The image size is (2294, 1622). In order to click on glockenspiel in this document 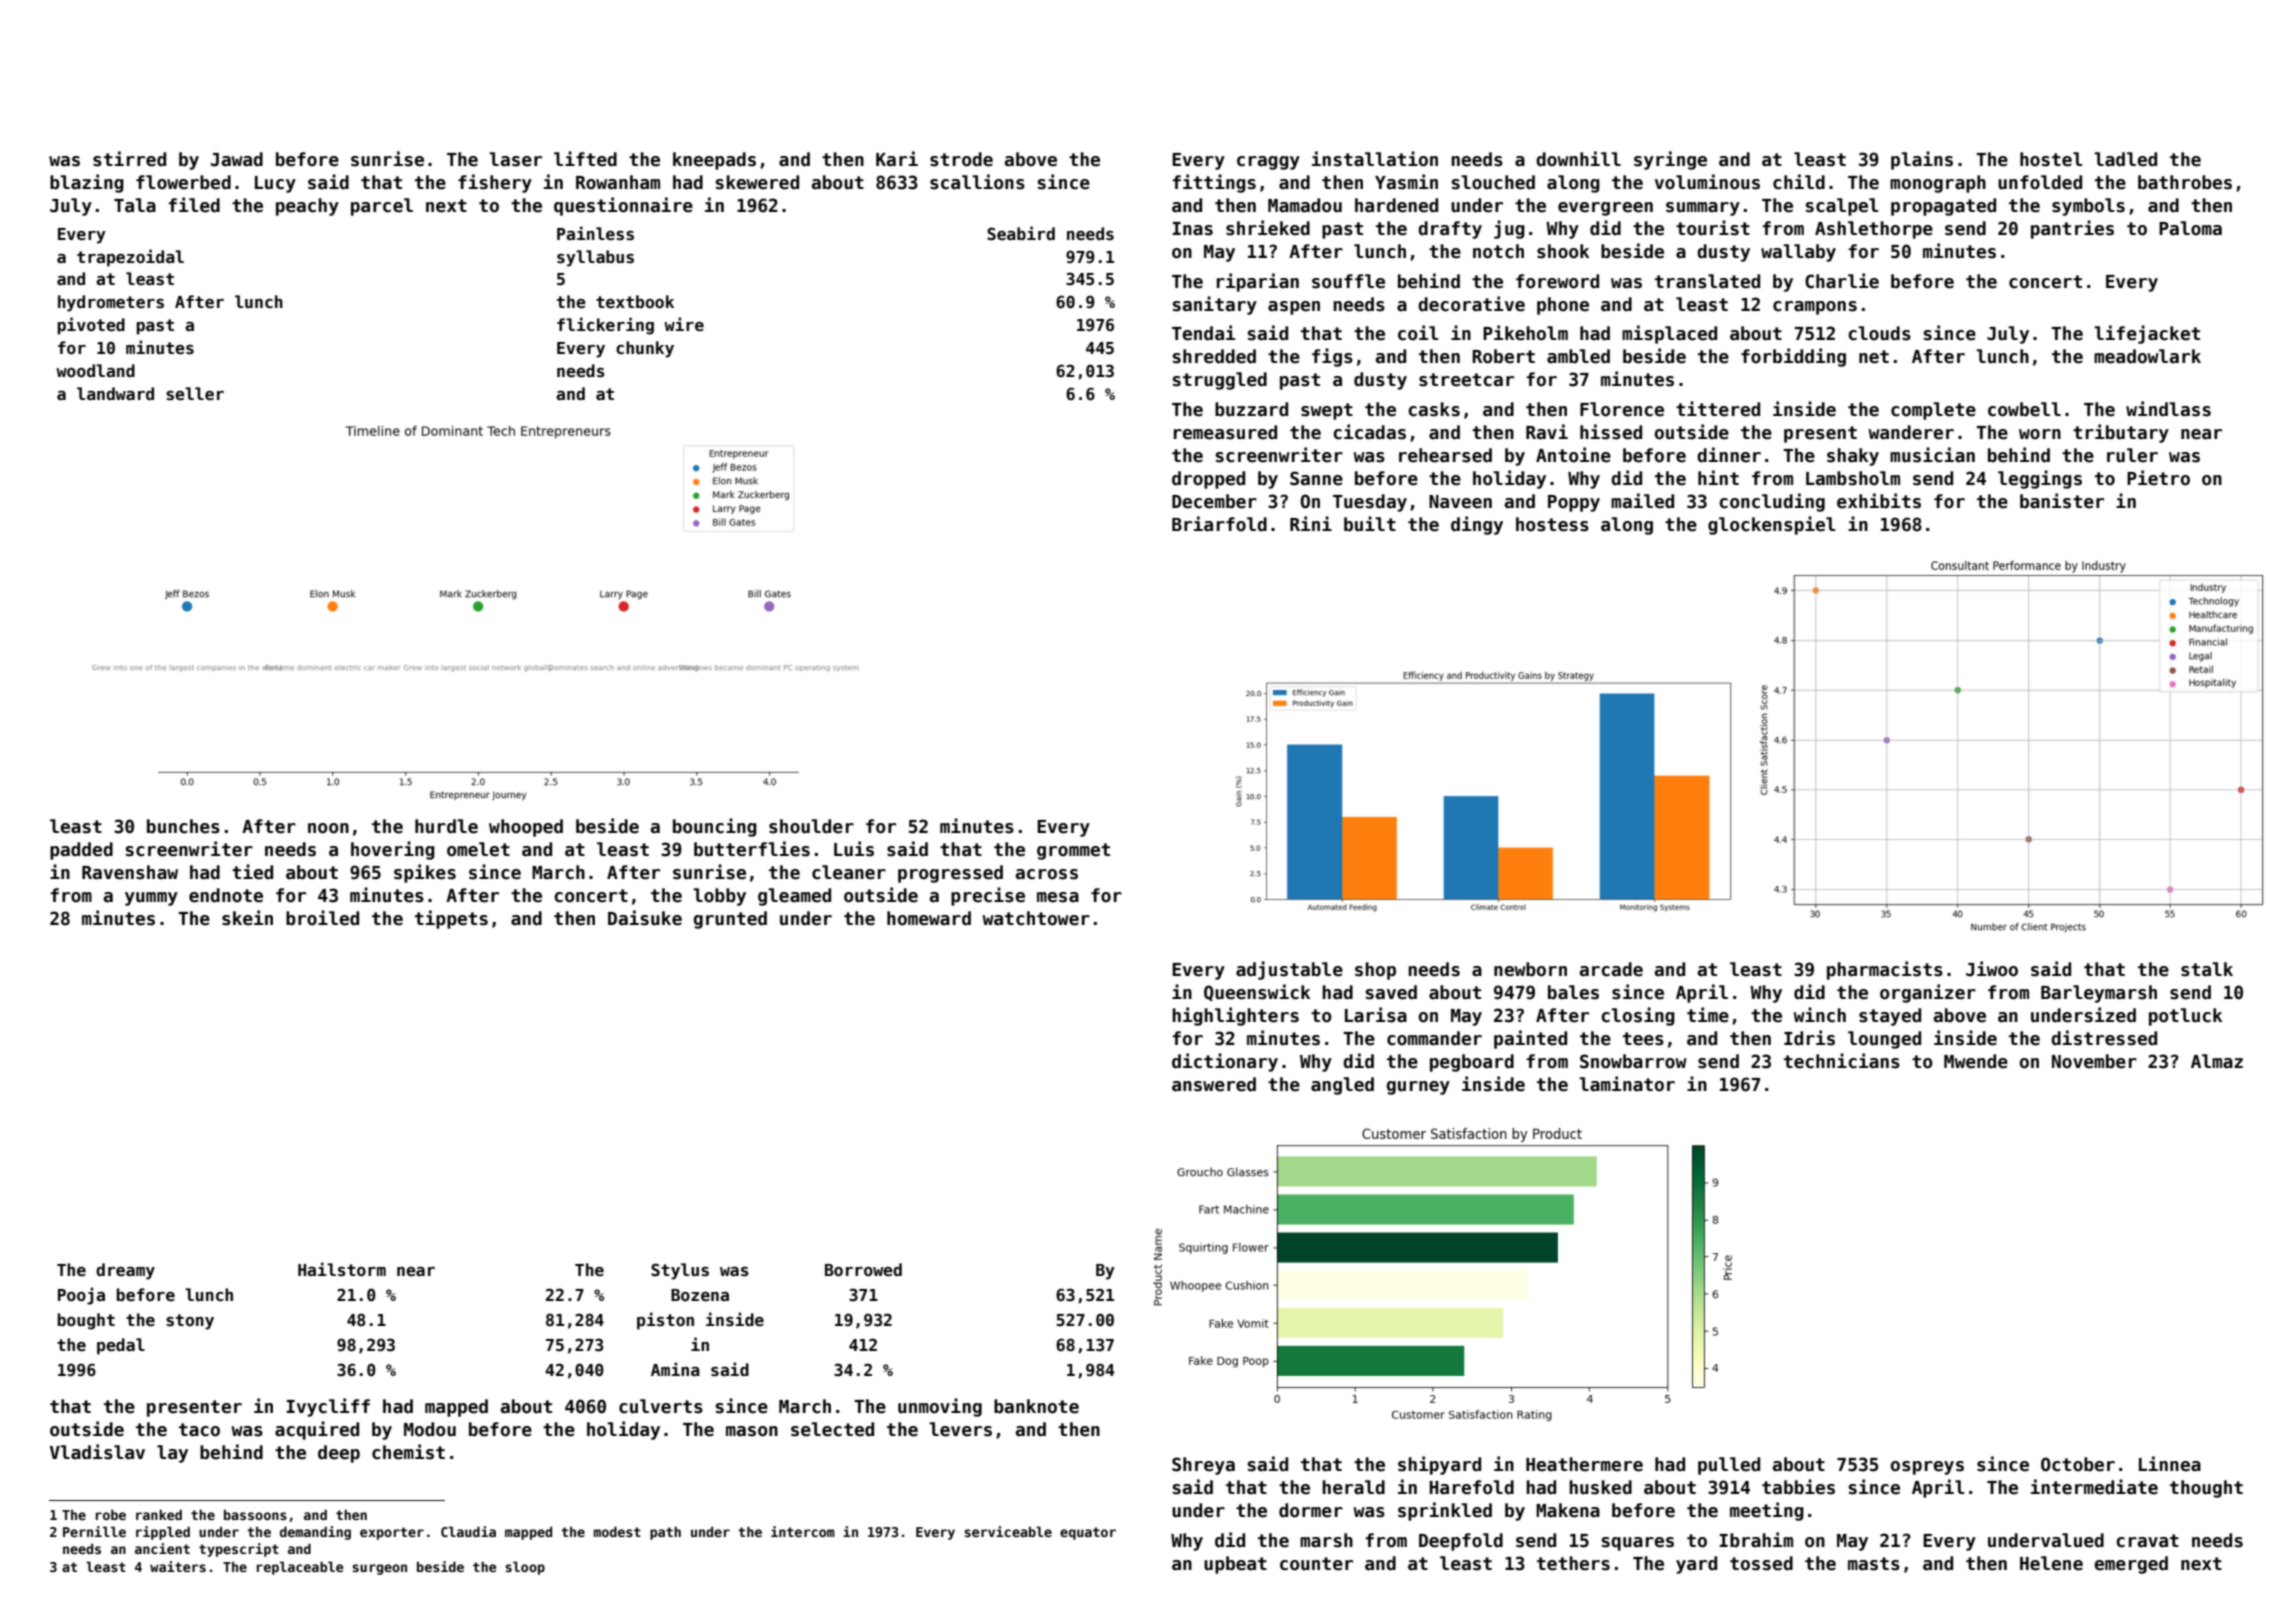, I will do `click(1772, 525)`.
